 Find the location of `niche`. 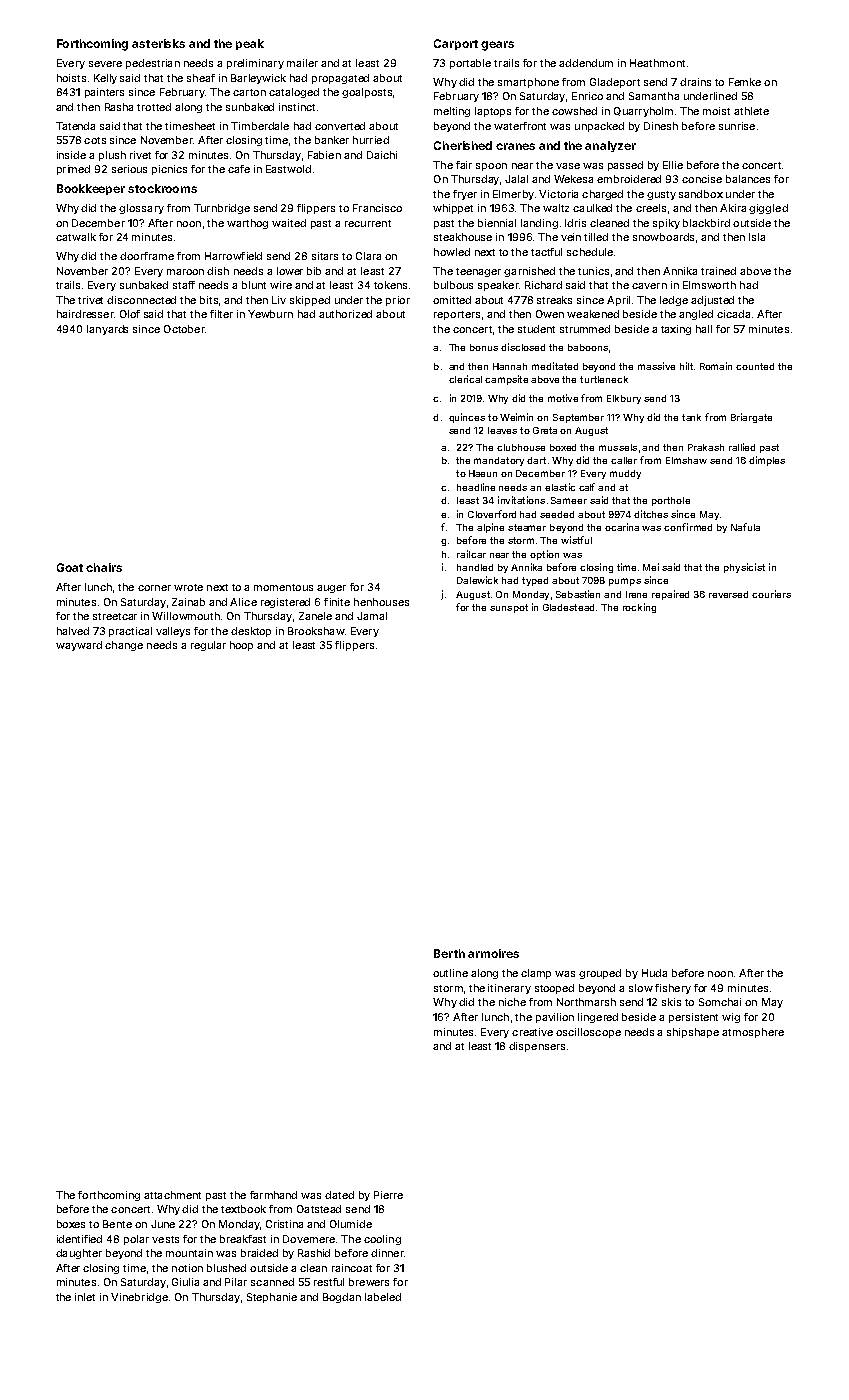

niche is located at coordinates (512, 1002).
